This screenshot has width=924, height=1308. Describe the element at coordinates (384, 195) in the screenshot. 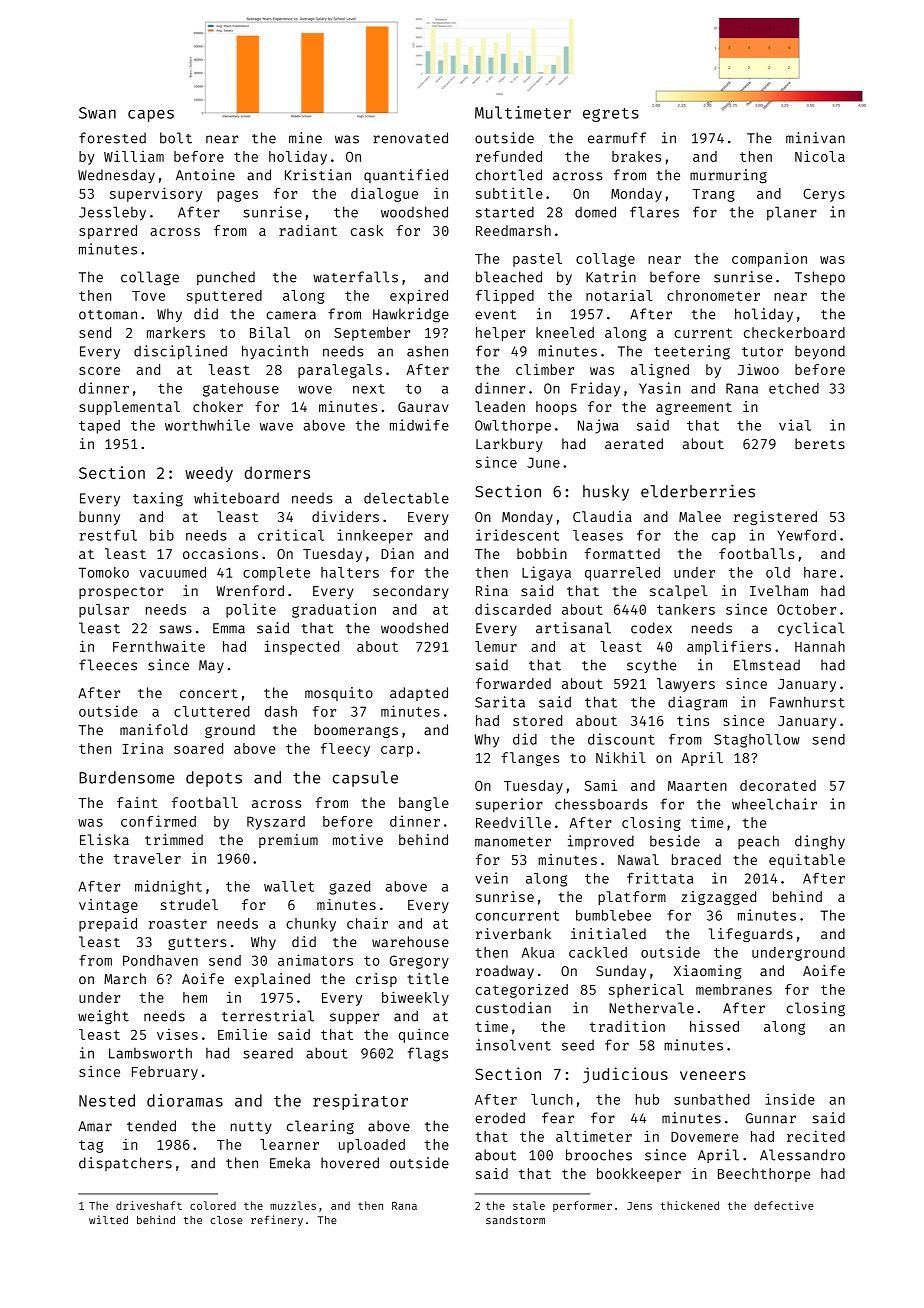

I see `dialogue` at that location.
